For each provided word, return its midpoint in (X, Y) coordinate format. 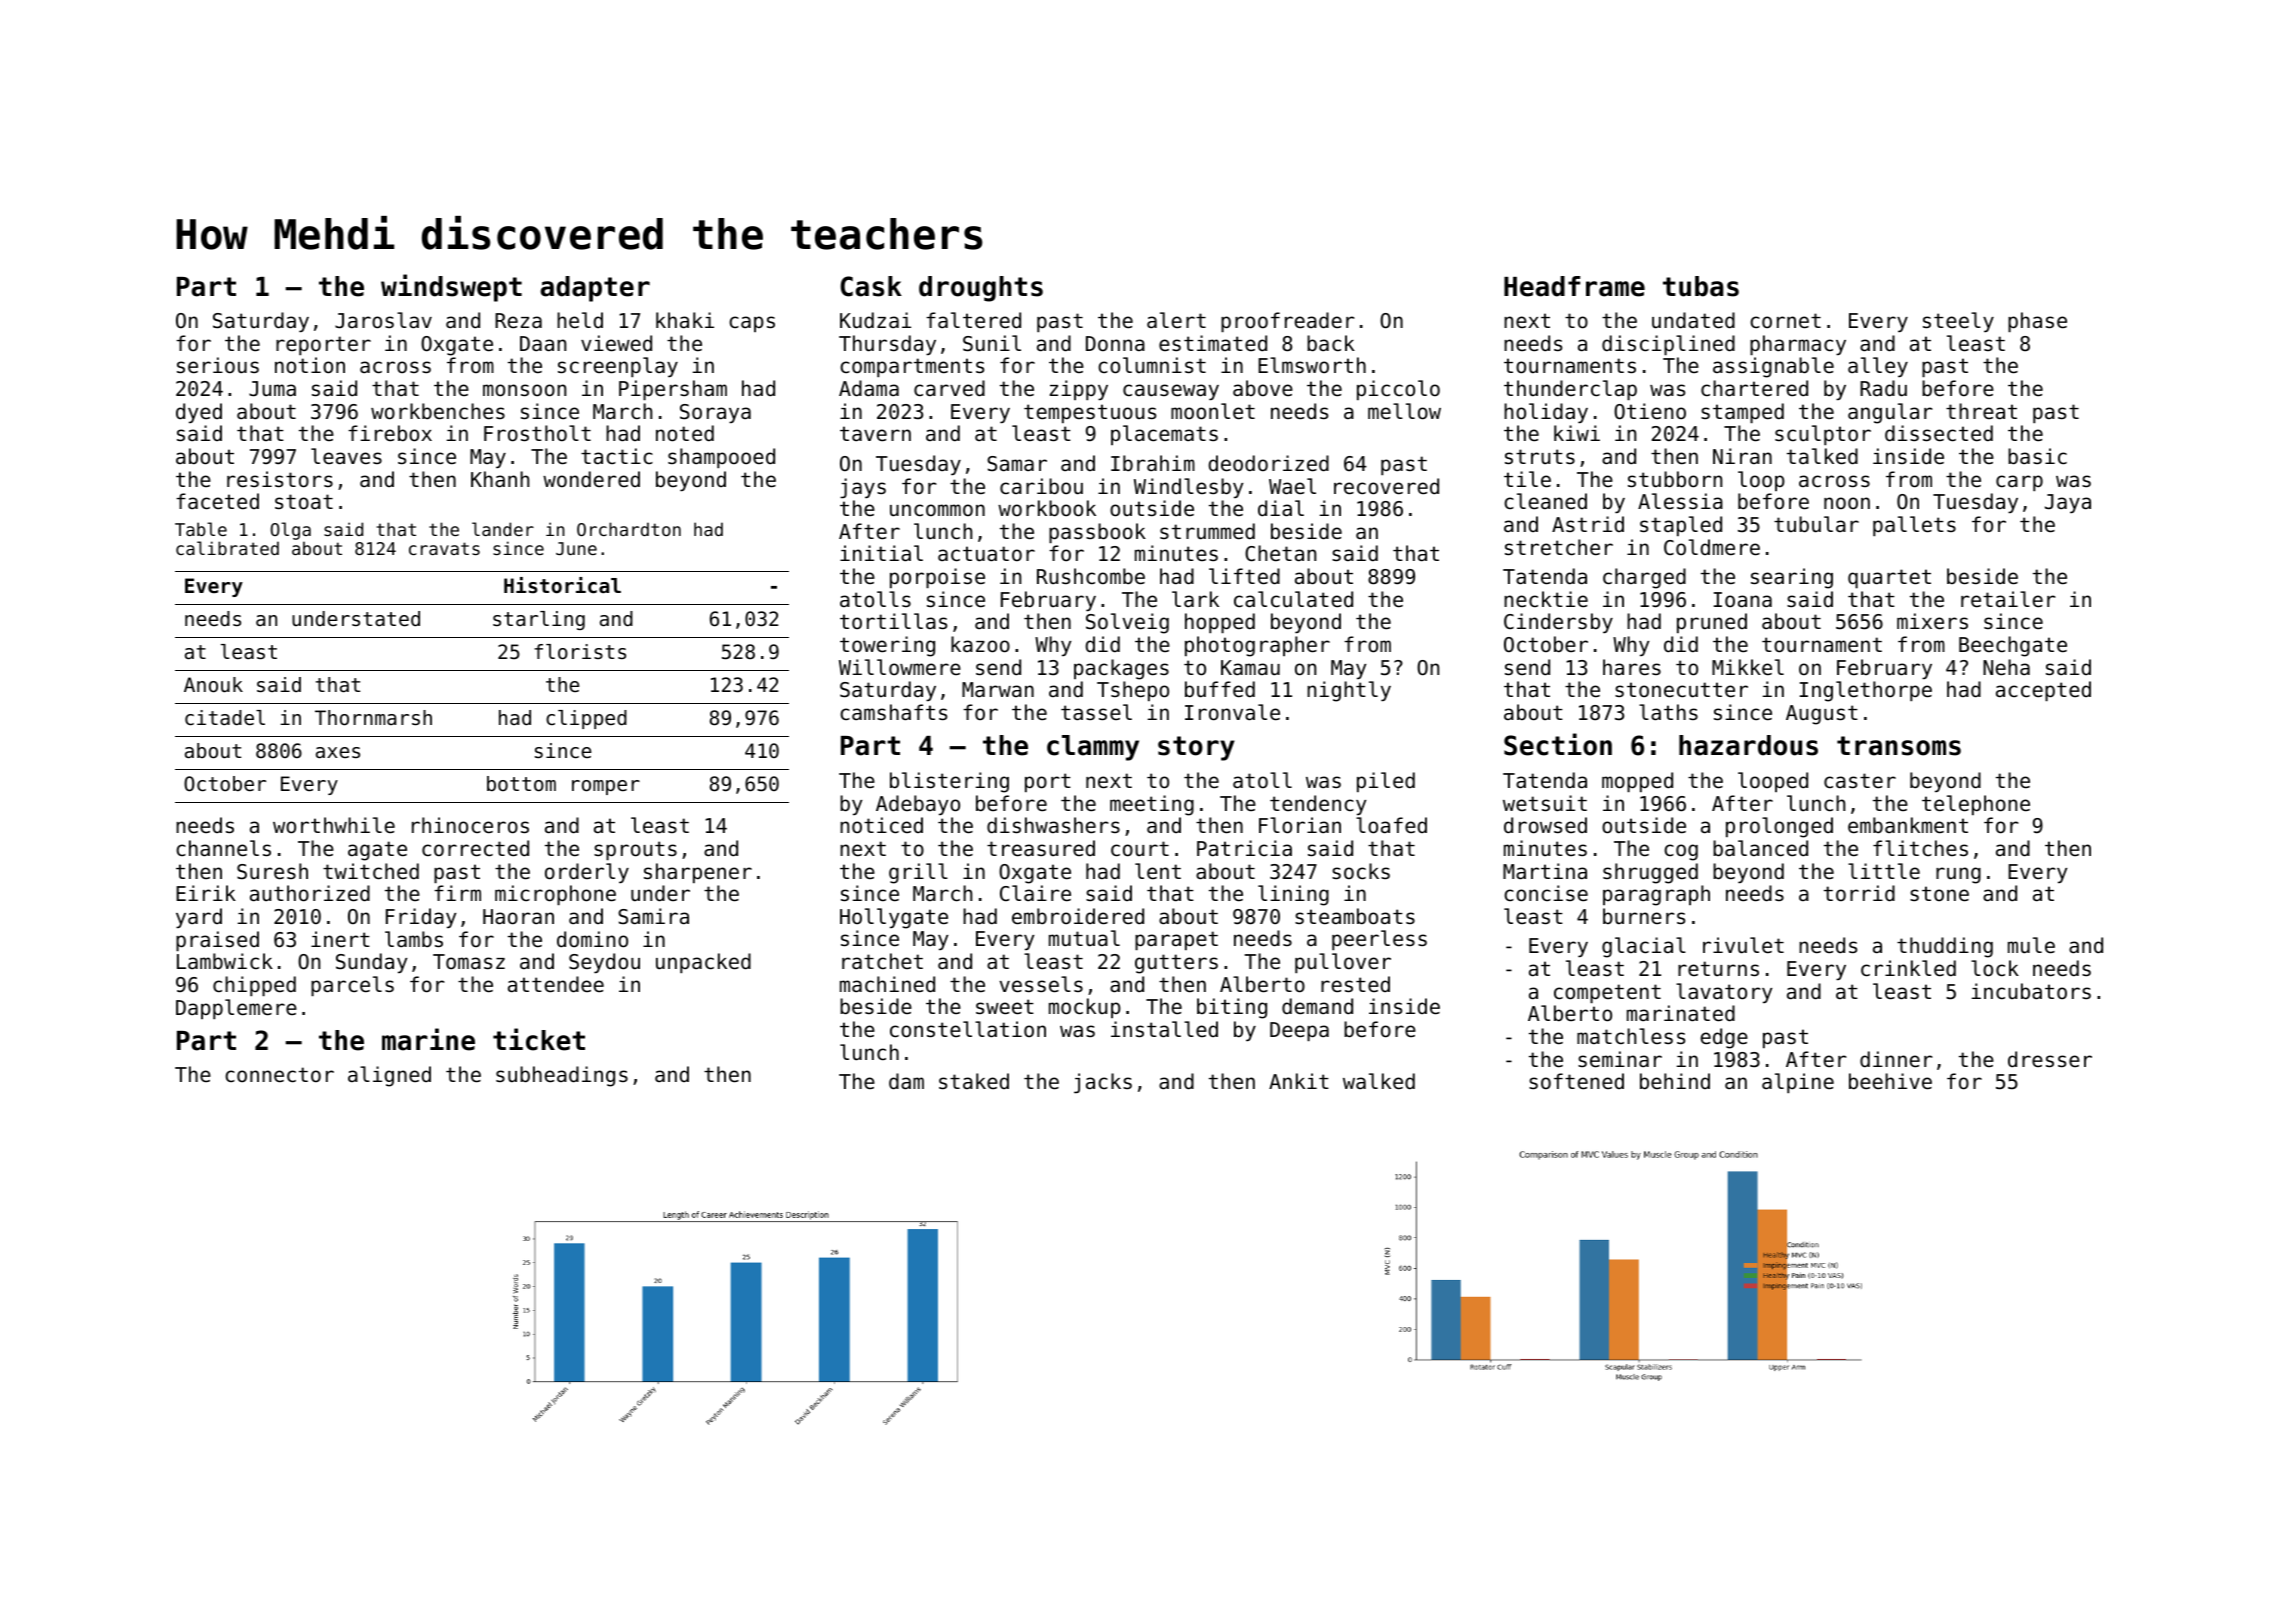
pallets (1914, 526)
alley (1878, 367)
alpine (1798, 1083)
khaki (685, 320)
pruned (1712, 623)
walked (1379, 1081)
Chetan (1280, 553)
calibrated (227, 548)
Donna (1115, 343)
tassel (1096, 712)
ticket (539, 1039)
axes (338, 753)
